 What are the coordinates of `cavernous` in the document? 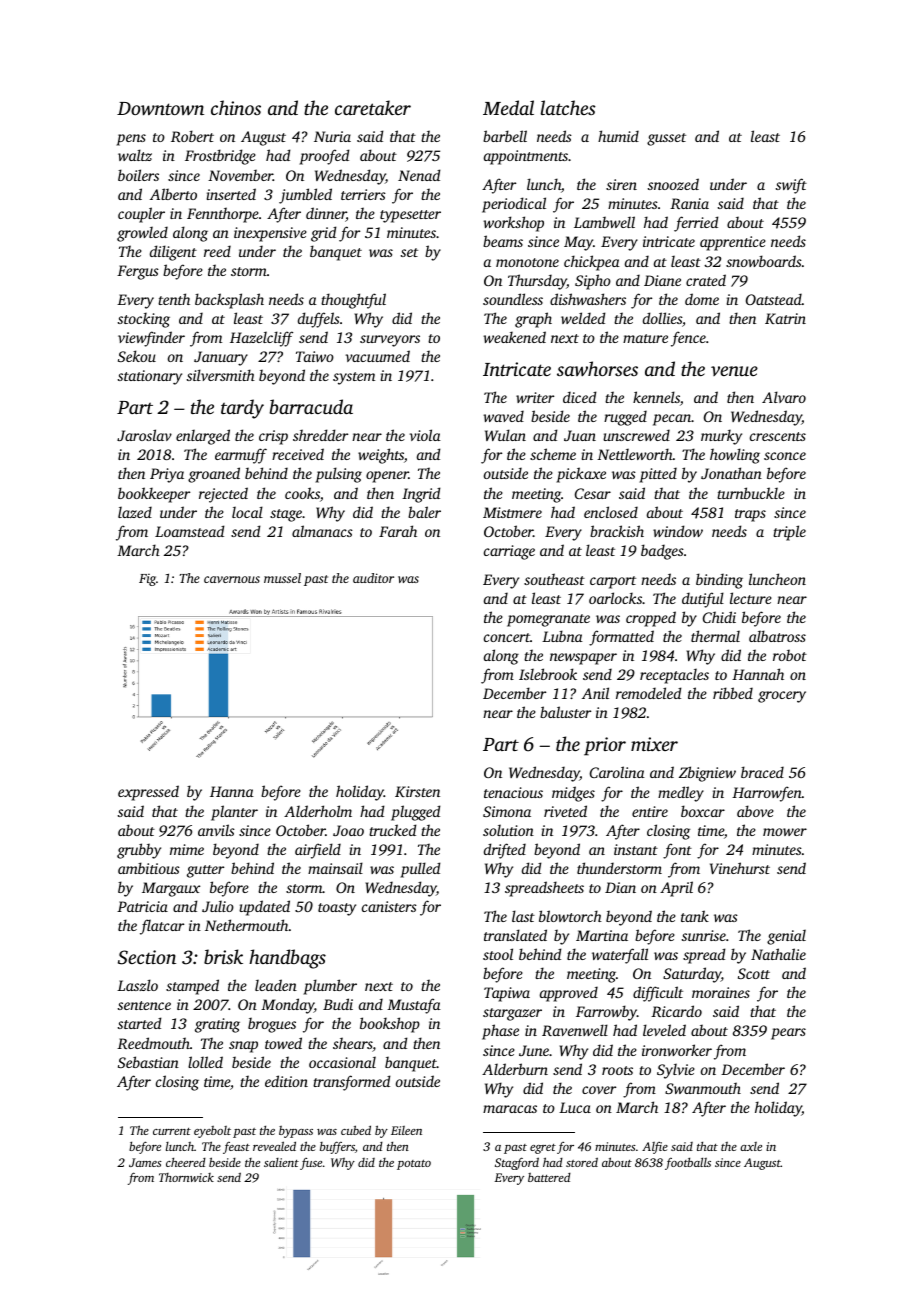 It's located at (232, 579).
